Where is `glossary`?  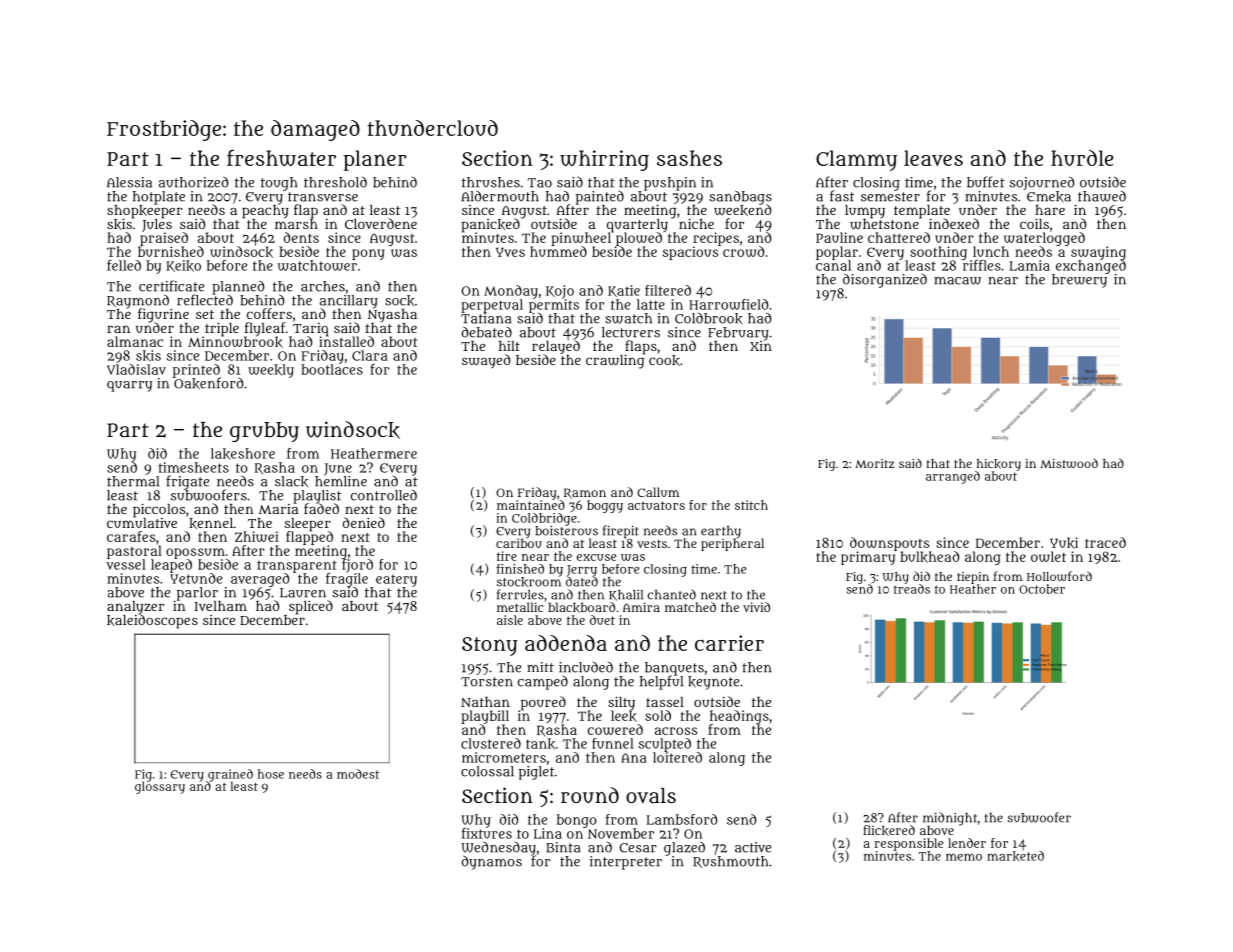 glossary is located at coordinates (160, 788).
